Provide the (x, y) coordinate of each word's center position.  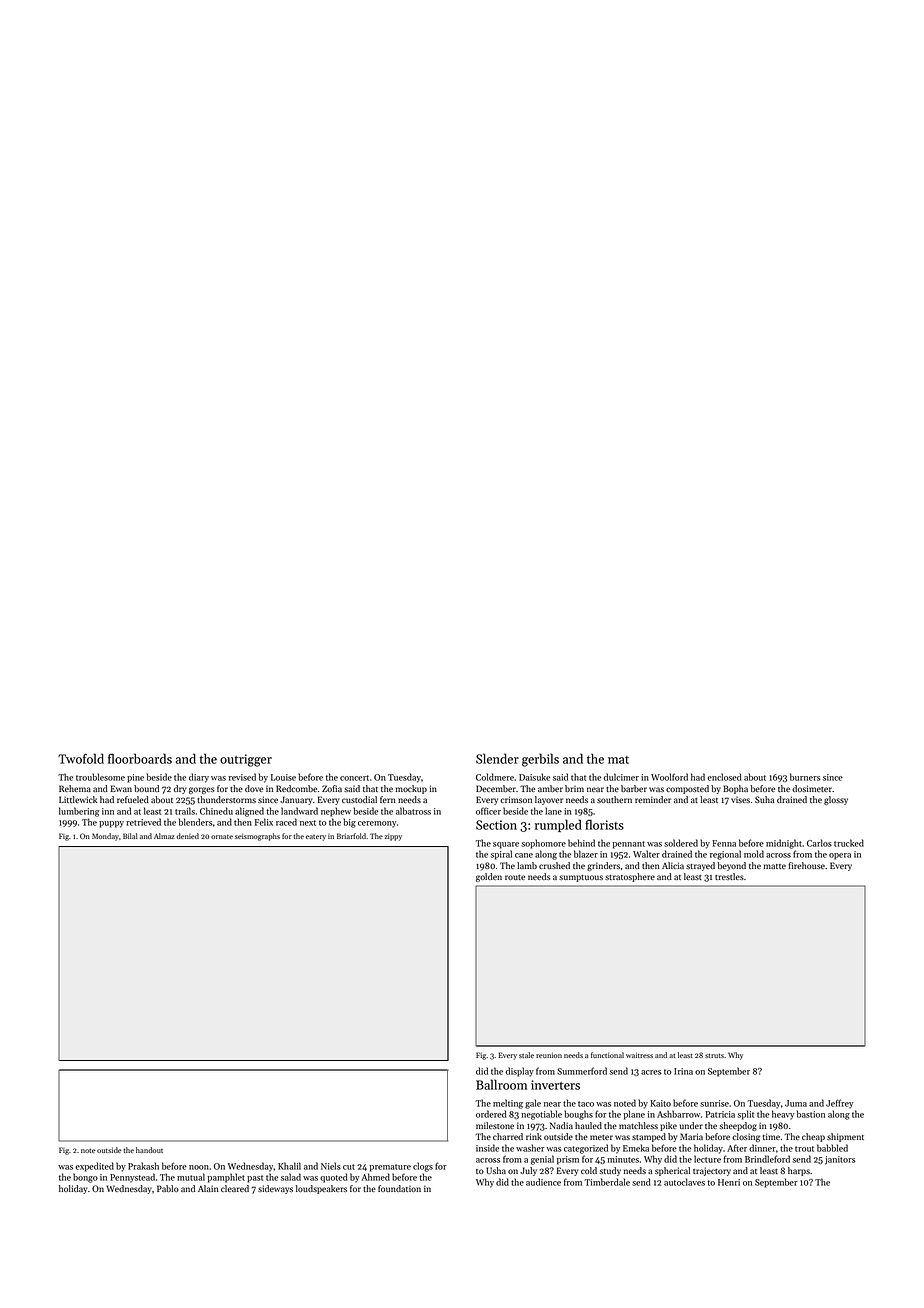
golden (489, 877)
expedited (94, 1167)
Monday (105, 837)
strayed (700, 866)
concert (354, 778)
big (349, 823)
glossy (836, 800)
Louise (283, 777)
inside (487, 1148)
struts (714, 1055)
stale (526, 1055)
